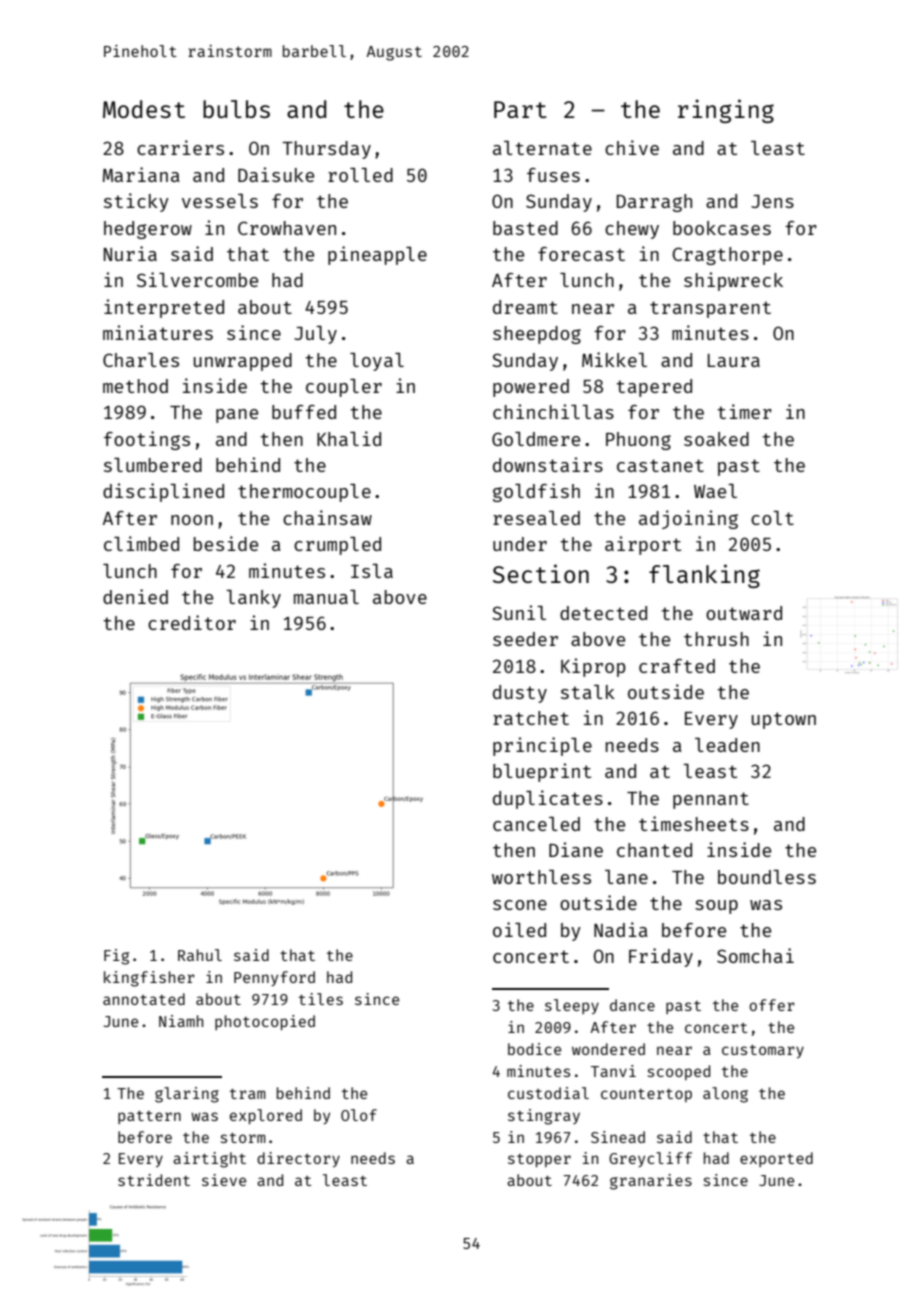  What do you see at coordinates (248, 1094) in the screenshot?
I see `tram` at bounding box center [248, 1094].
